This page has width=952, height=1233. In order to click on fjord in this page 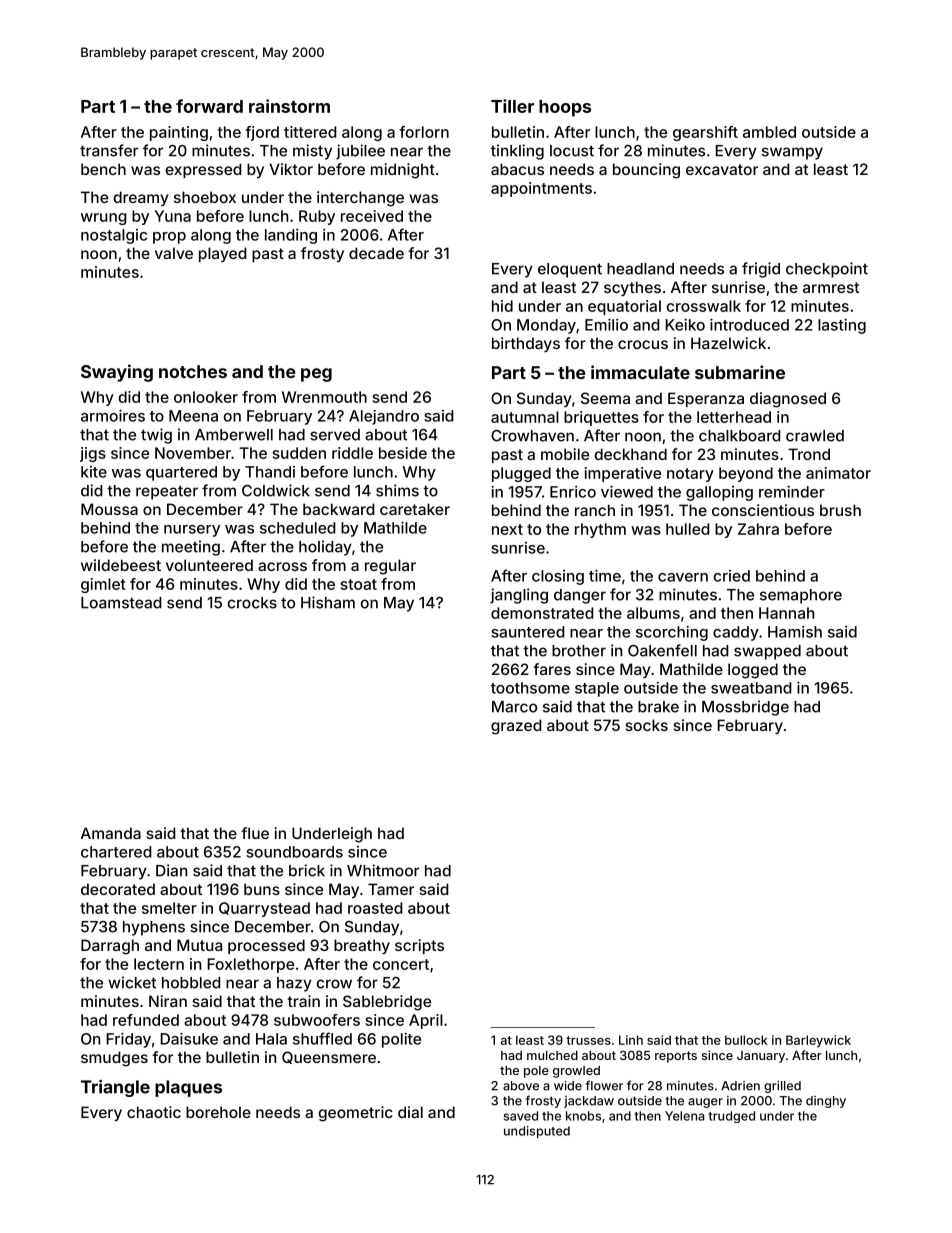, I will do `click(262, 133)`.
